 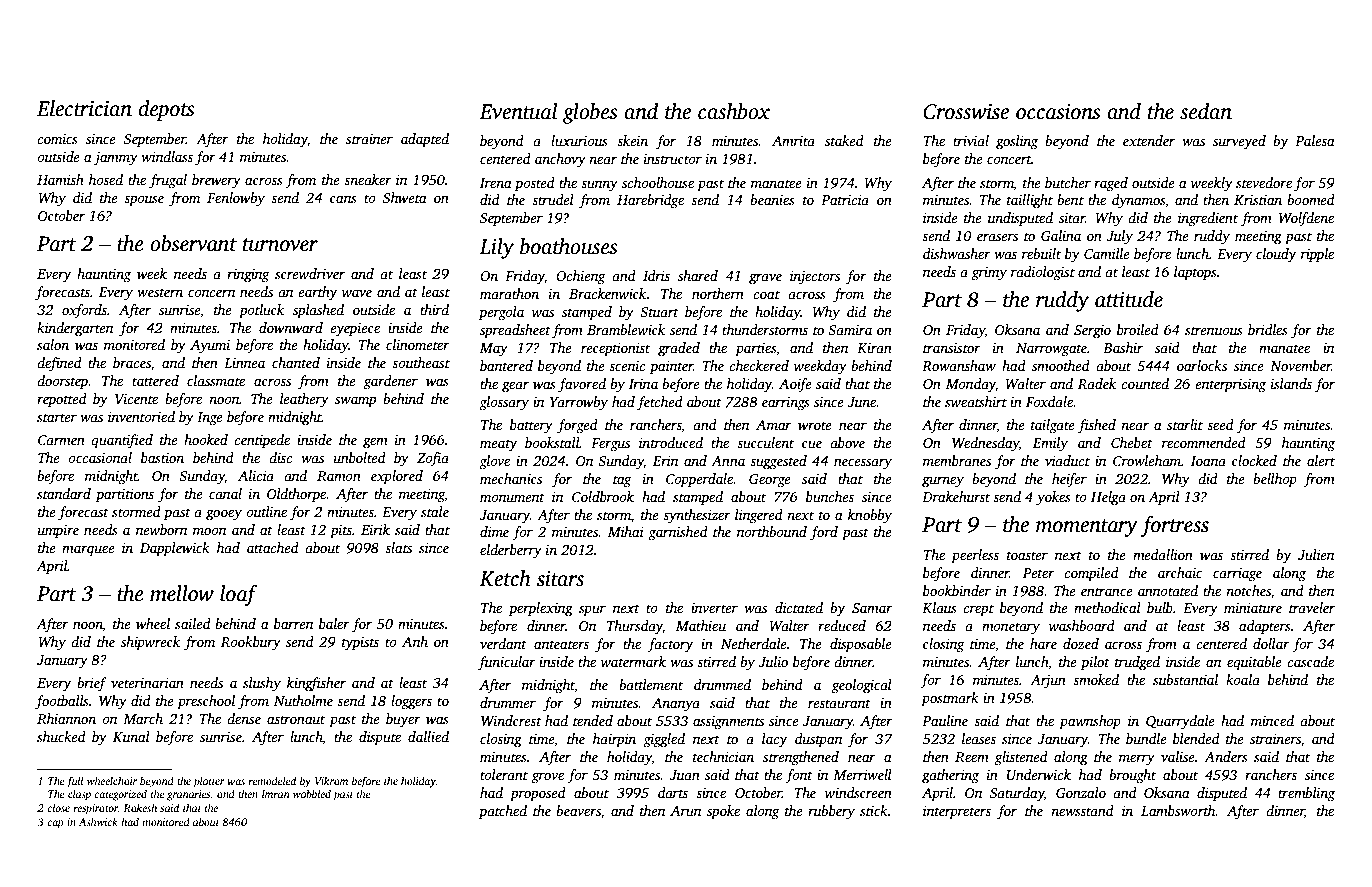 I want to click on comics, so click(x=57, y=139).
